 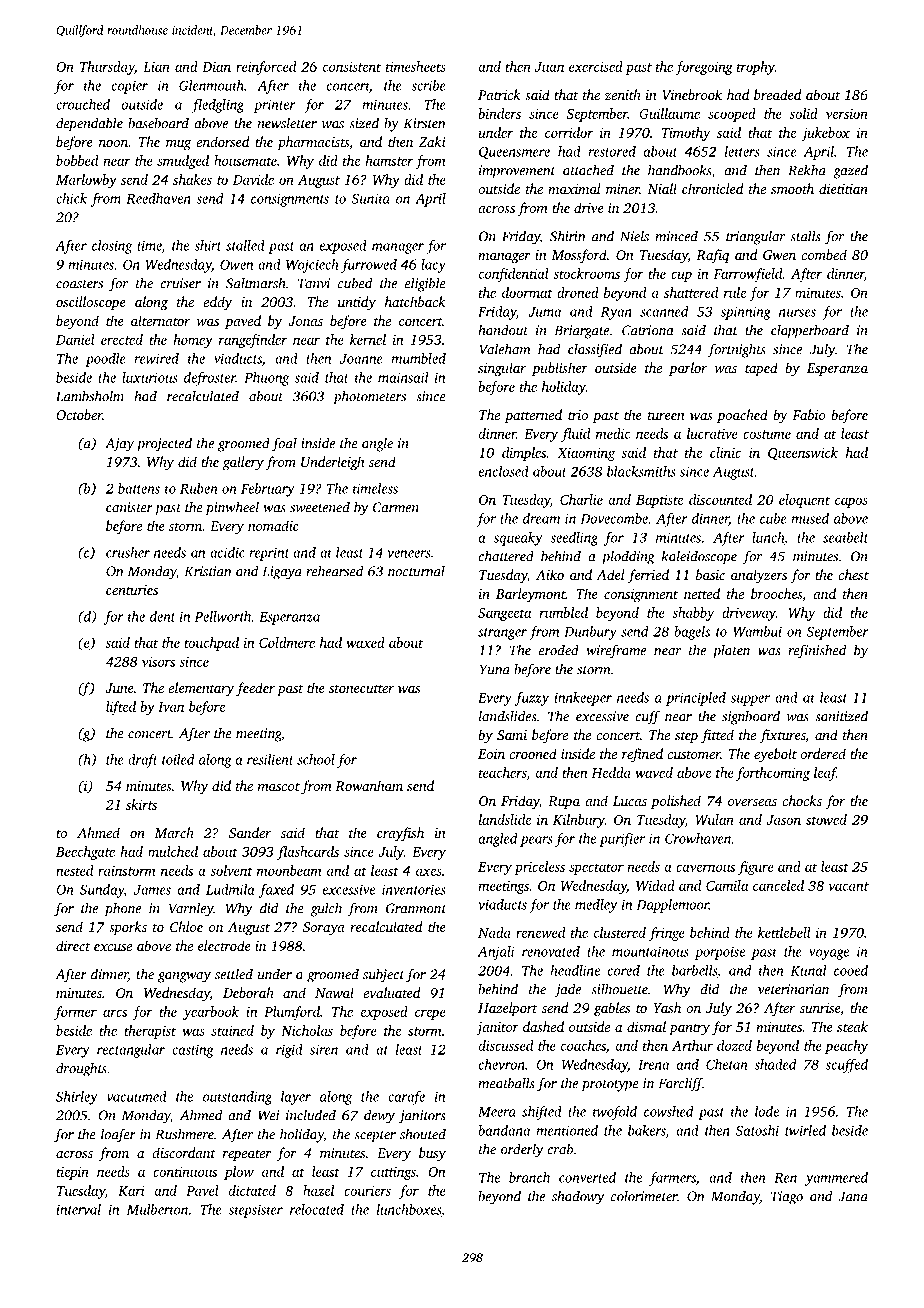 What do you see at coordinates (317, 1209) in the screenshot?
I see `relocated` at bounding box center [317, 1209].
